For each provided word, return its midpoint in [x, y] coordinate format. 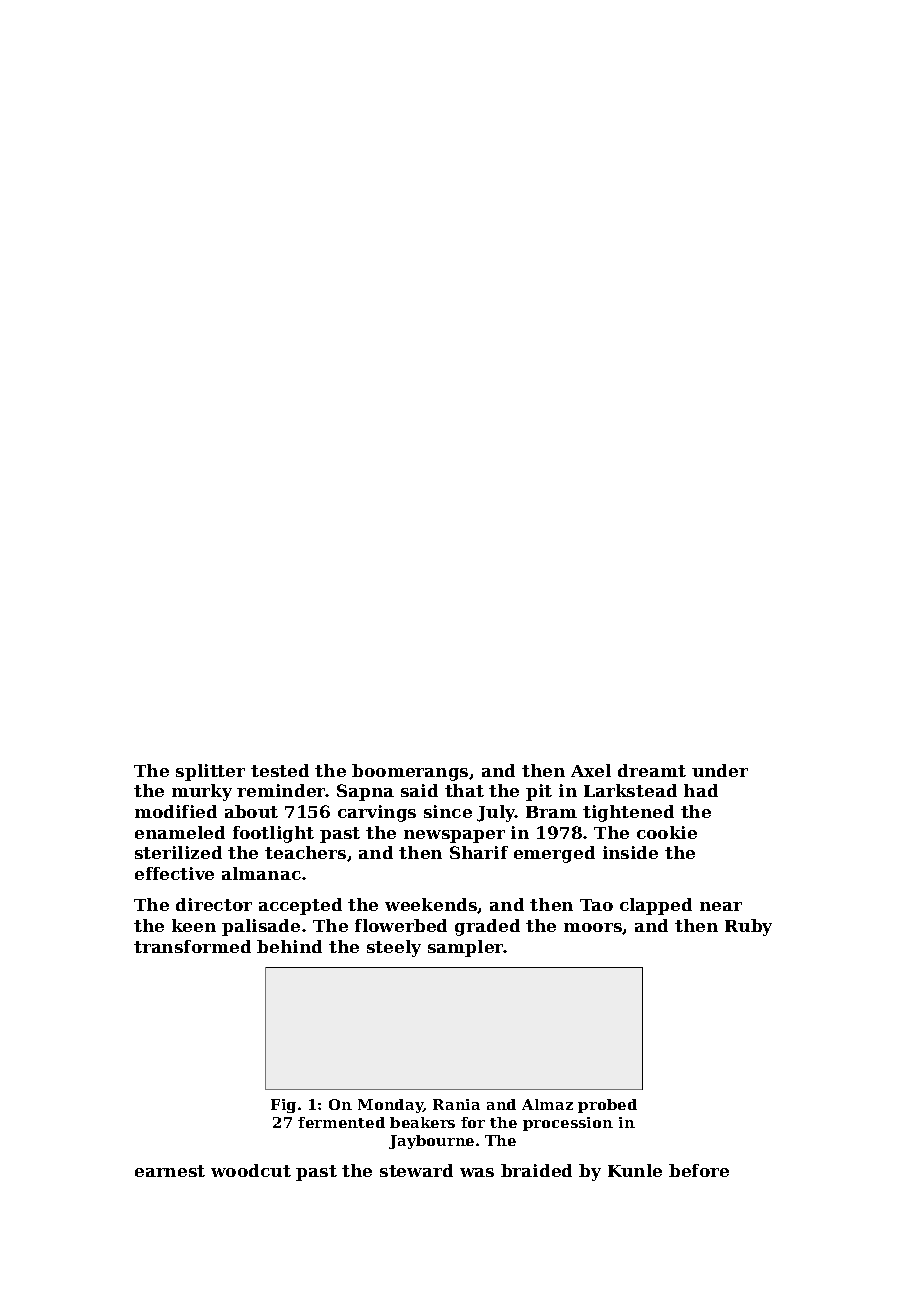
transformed [192, 946]
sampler [466, 948]
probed [607, 1106]
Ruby [748, 927]
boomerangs [410, 772]
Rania [456, 1104]
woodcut [251, 1170]
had [701, 790]
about [251, 811]
